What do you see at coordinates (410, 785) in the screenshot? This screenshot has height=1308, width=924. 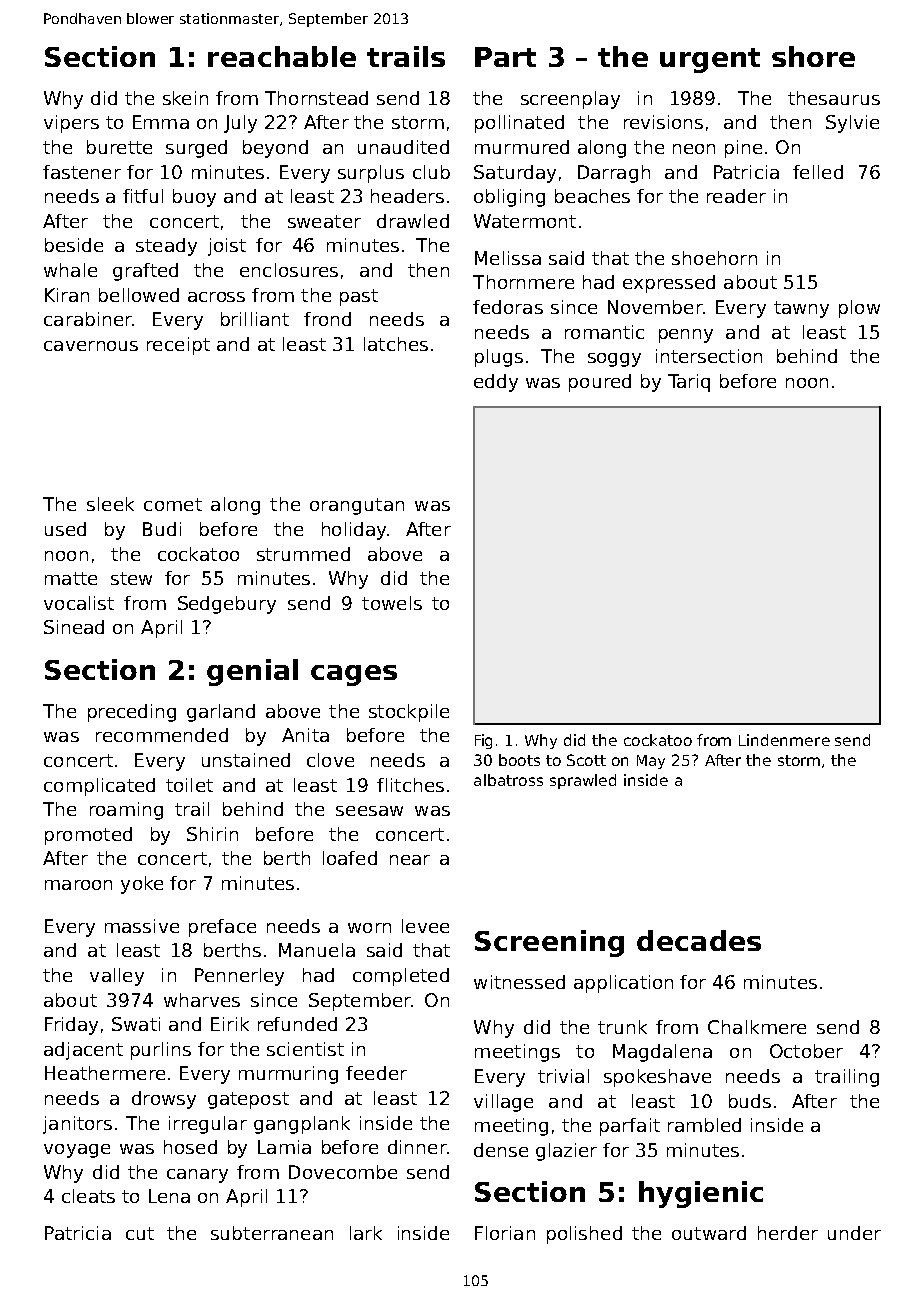 I see `flitches` at bounding box center [410, 785].
